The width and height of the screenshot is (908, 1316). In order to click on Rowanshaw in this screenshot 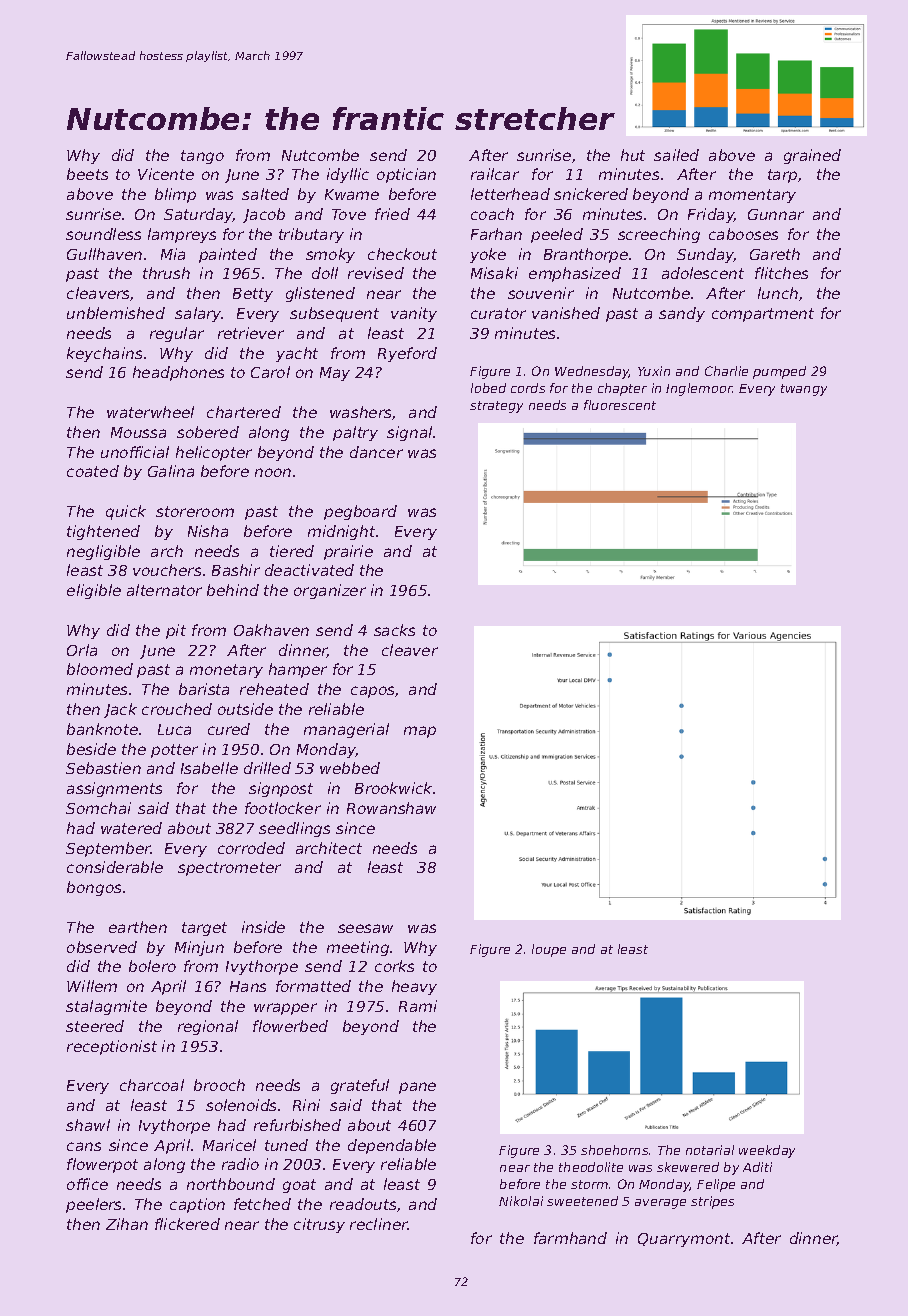, I will do `click(391, 808)`.
